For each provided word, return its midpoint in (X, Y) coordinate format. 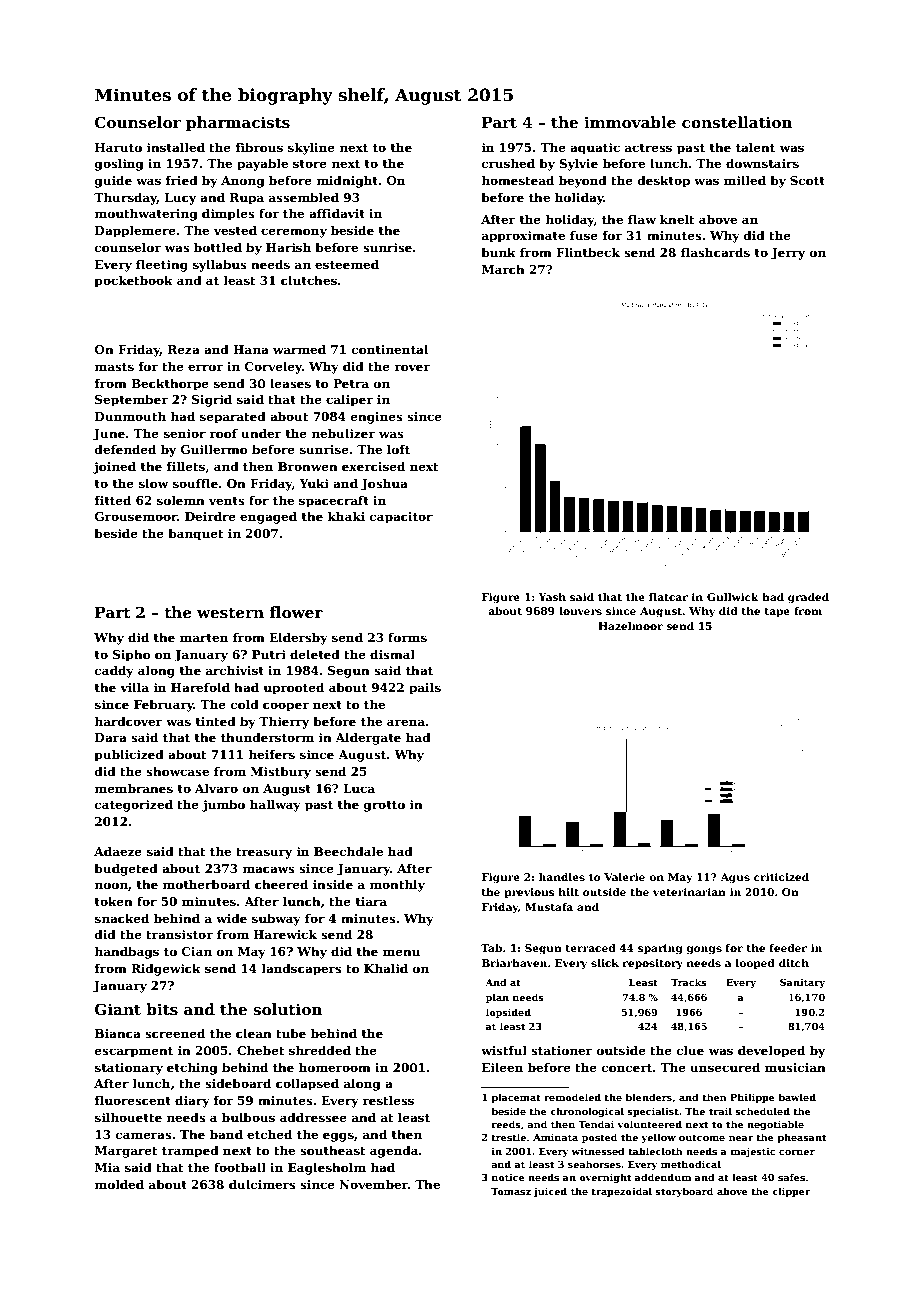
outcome (702, 1137)
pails (425, 688)
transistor (179, 934)
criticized (781, 877)
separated (233, 418)
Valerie (624, 877)
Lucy (180, 199)
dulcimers (262, 1184)
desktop (664, 182)
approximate (523, 237)
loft (398, 449)
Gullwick (733, 597)
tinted (216, 721)
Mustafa (549, 907)
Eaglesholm (327, 1168)
